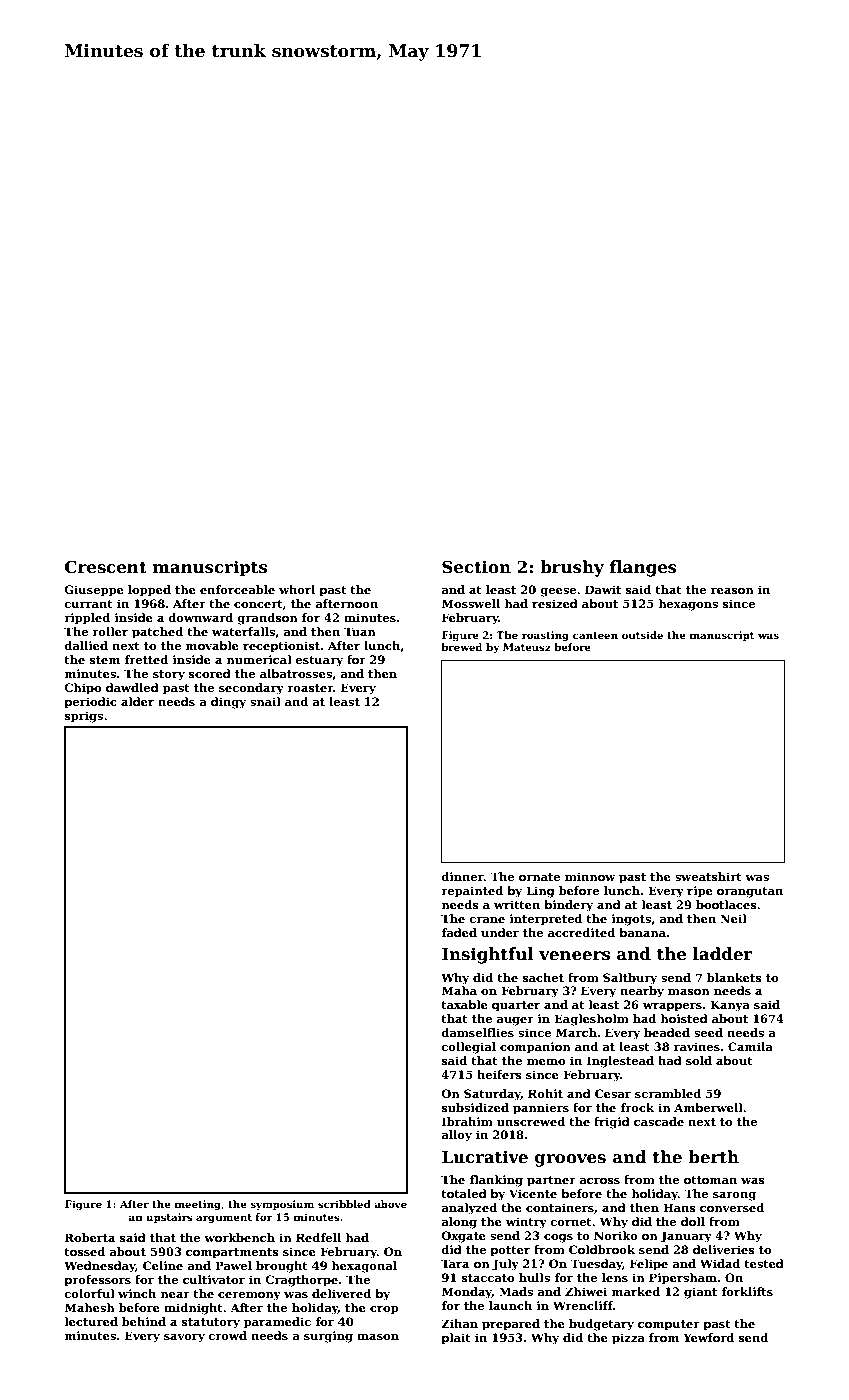 Image resolution: width=849 pixels, height=1400 pixels. Describe the element at coordinates (642, 635) in the document. I see `outside` at that location.
